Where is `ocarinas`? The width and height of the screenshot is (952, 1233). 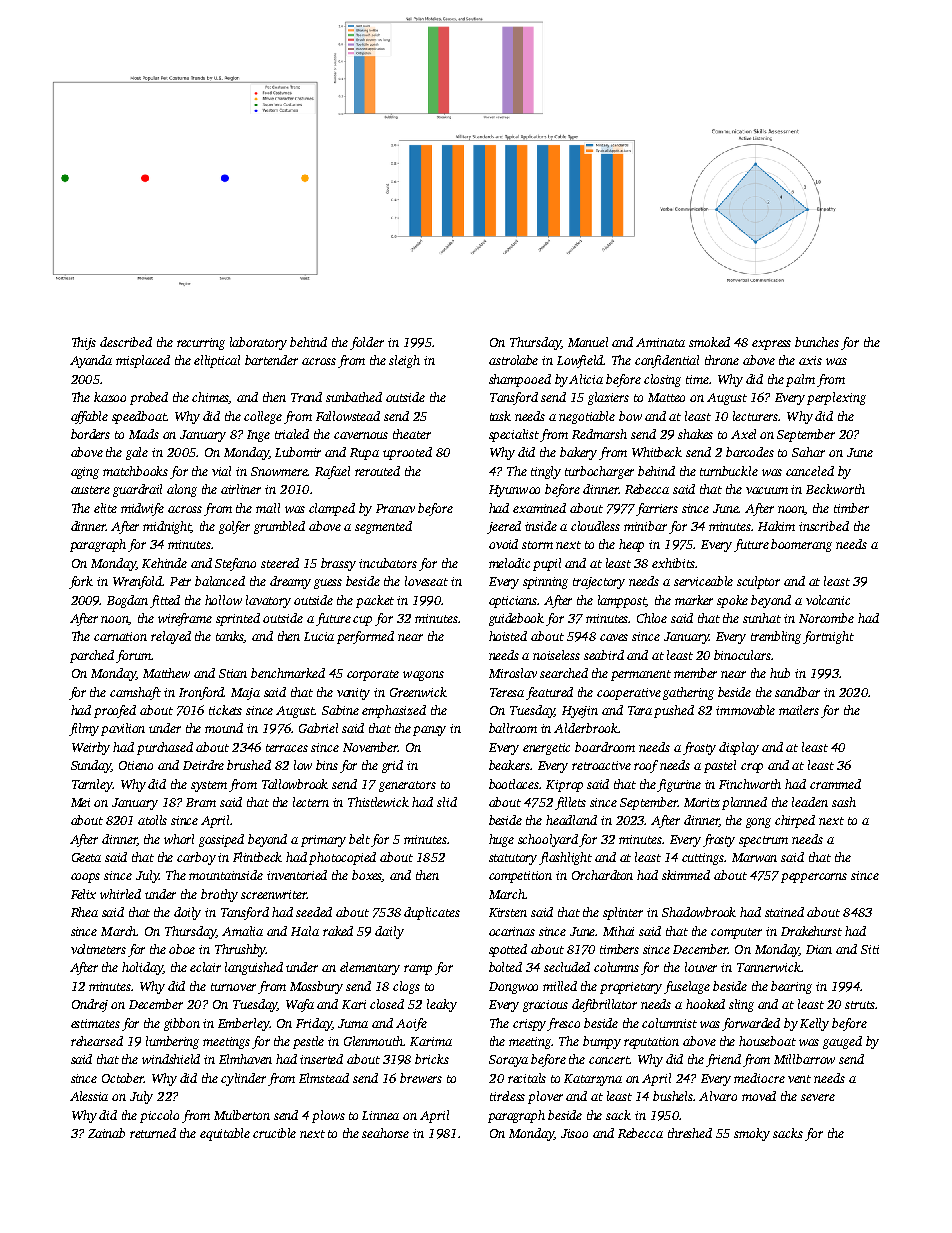
ocarinas is located at coordinates (512, 931).
